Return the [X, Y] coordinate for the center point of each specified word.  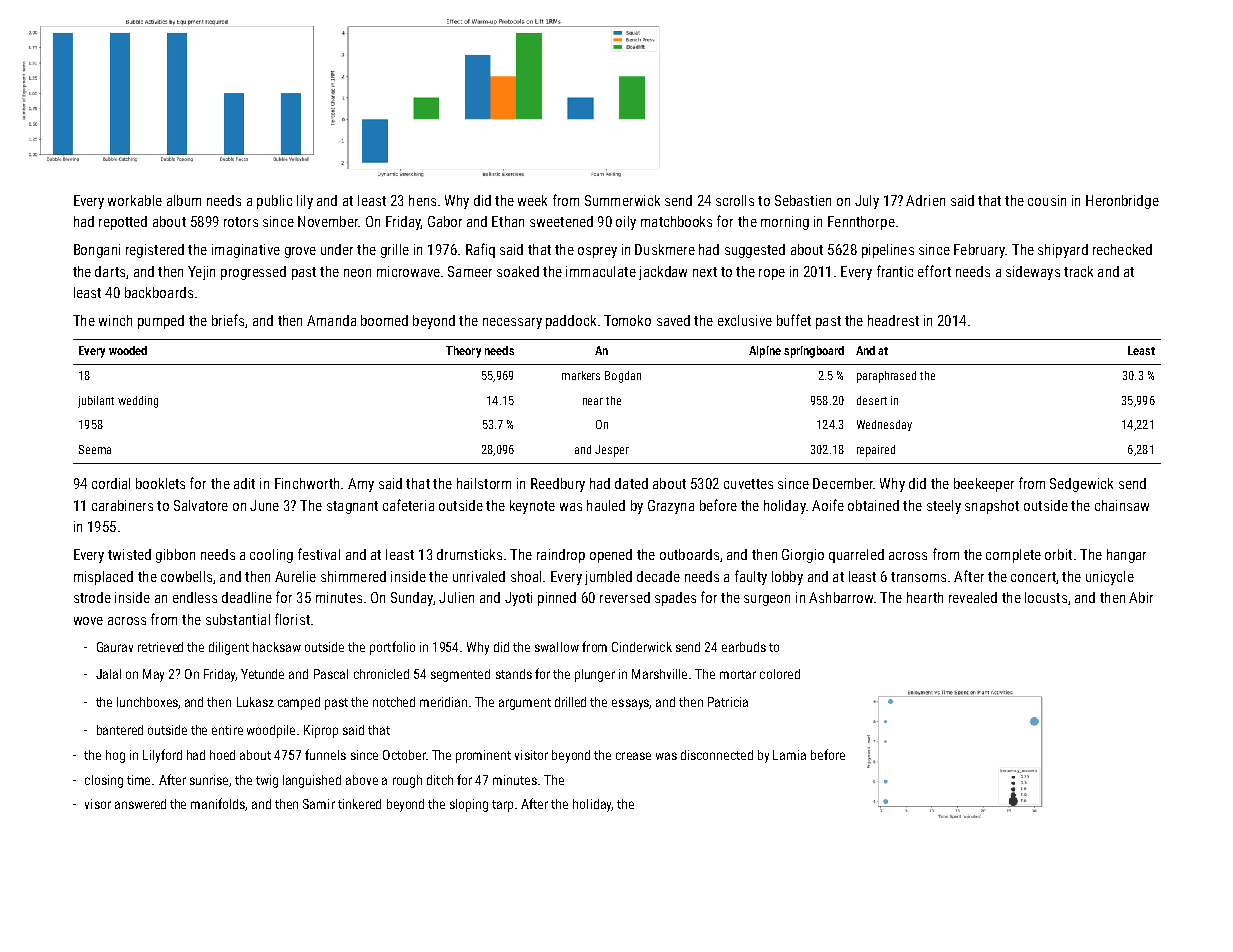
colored [780, 674]
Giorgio [803, 556]
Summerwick [622, 200]
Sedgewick [1081, 485]
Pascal [331, 674]
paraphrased [886, 377]
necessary [512, 323]
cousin [1047, 200]
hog [115, 756]
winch [115, 320]
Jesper [612, 451]
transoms [918, 577]
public [274, 202]
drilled [570, 702]
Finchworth [307, 483]
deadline [247, 597]
